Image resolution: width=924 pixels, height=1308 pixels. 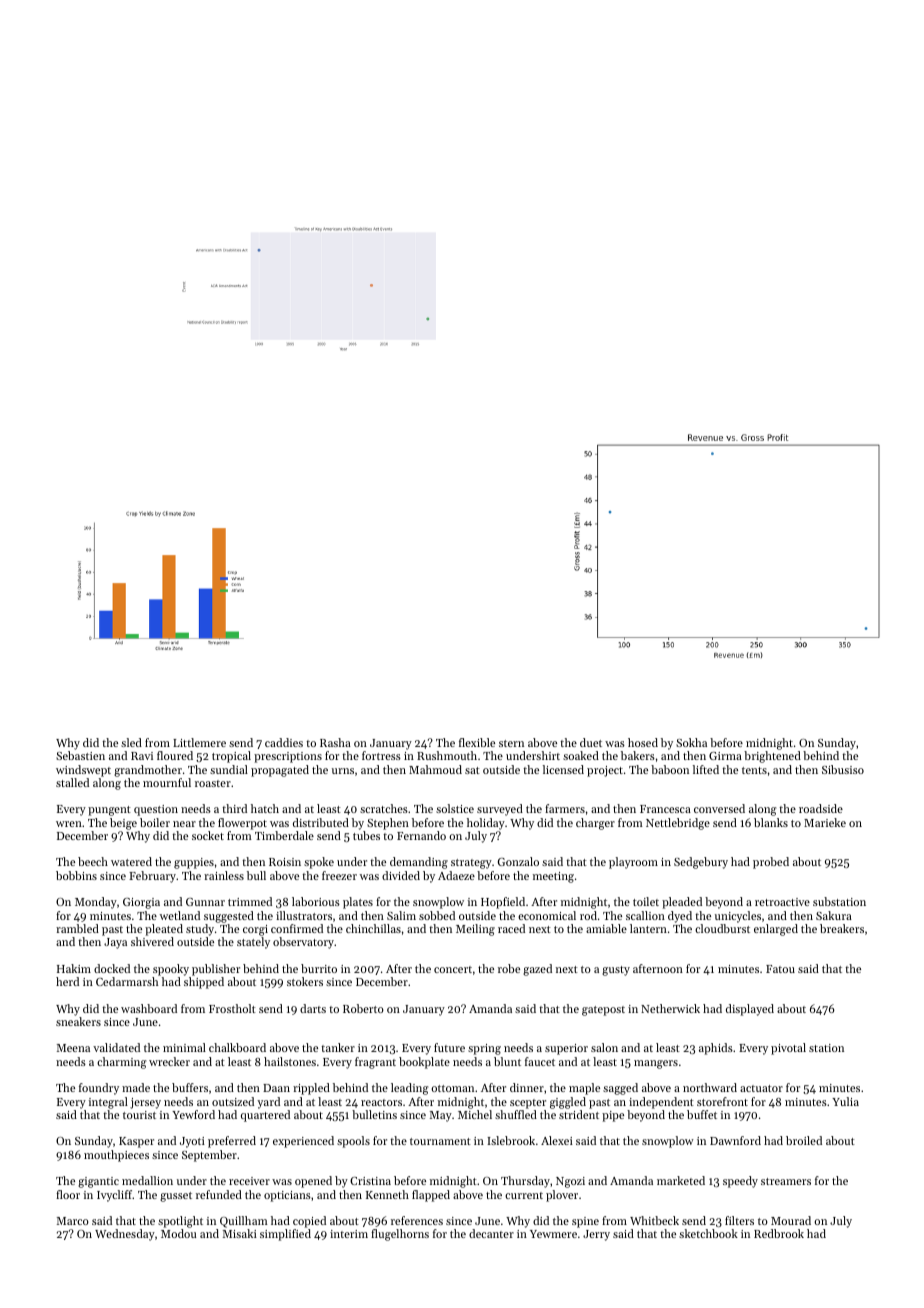 I want to click on decanter, so click(x=491, y=1233).
